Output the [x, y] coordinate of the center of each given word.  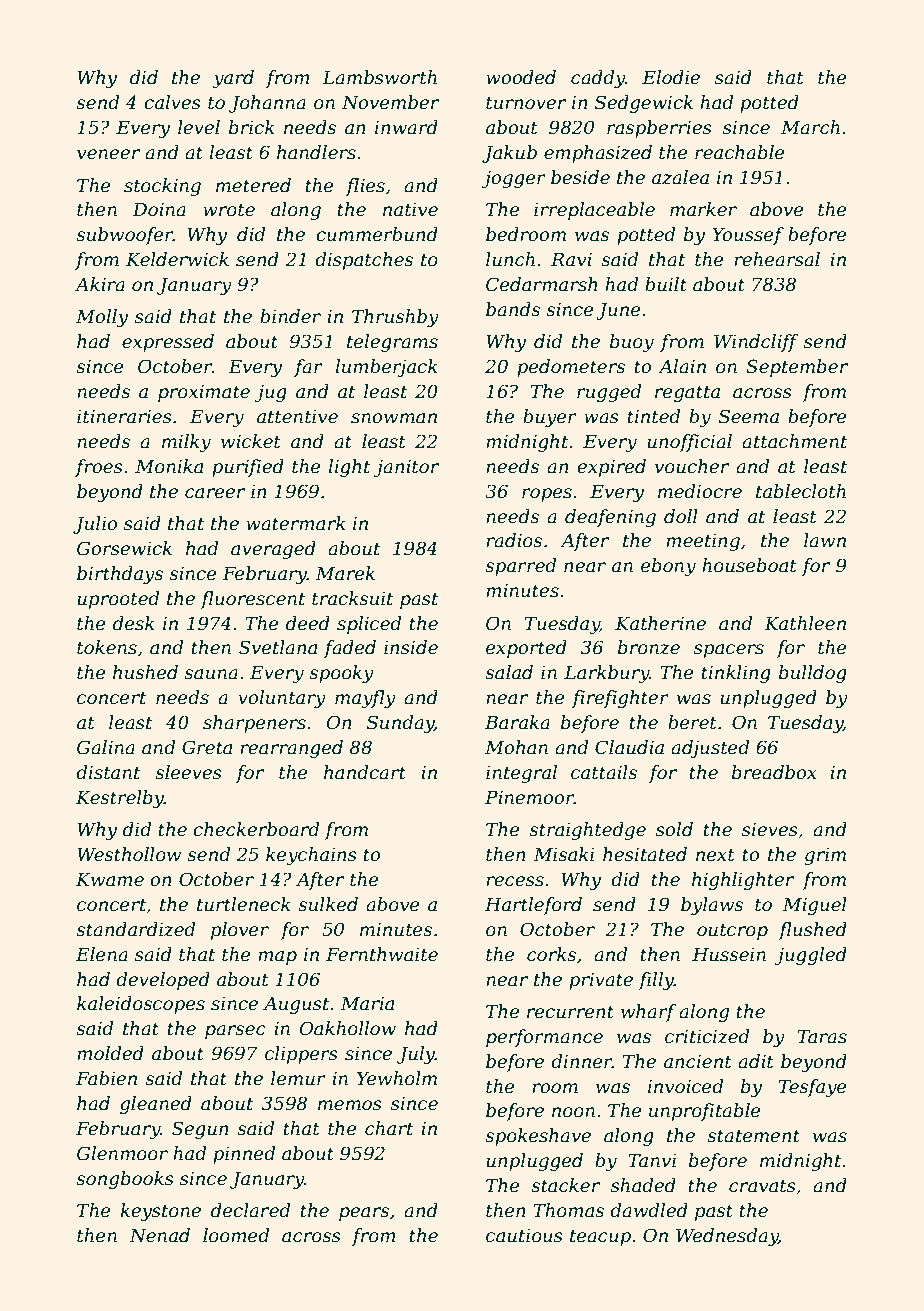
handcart [365, 772]
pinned [244, 1155]
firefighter [620, 699]
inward [406, 127]
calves [172, 102]
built [666, 284]
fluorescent [252, 600]
